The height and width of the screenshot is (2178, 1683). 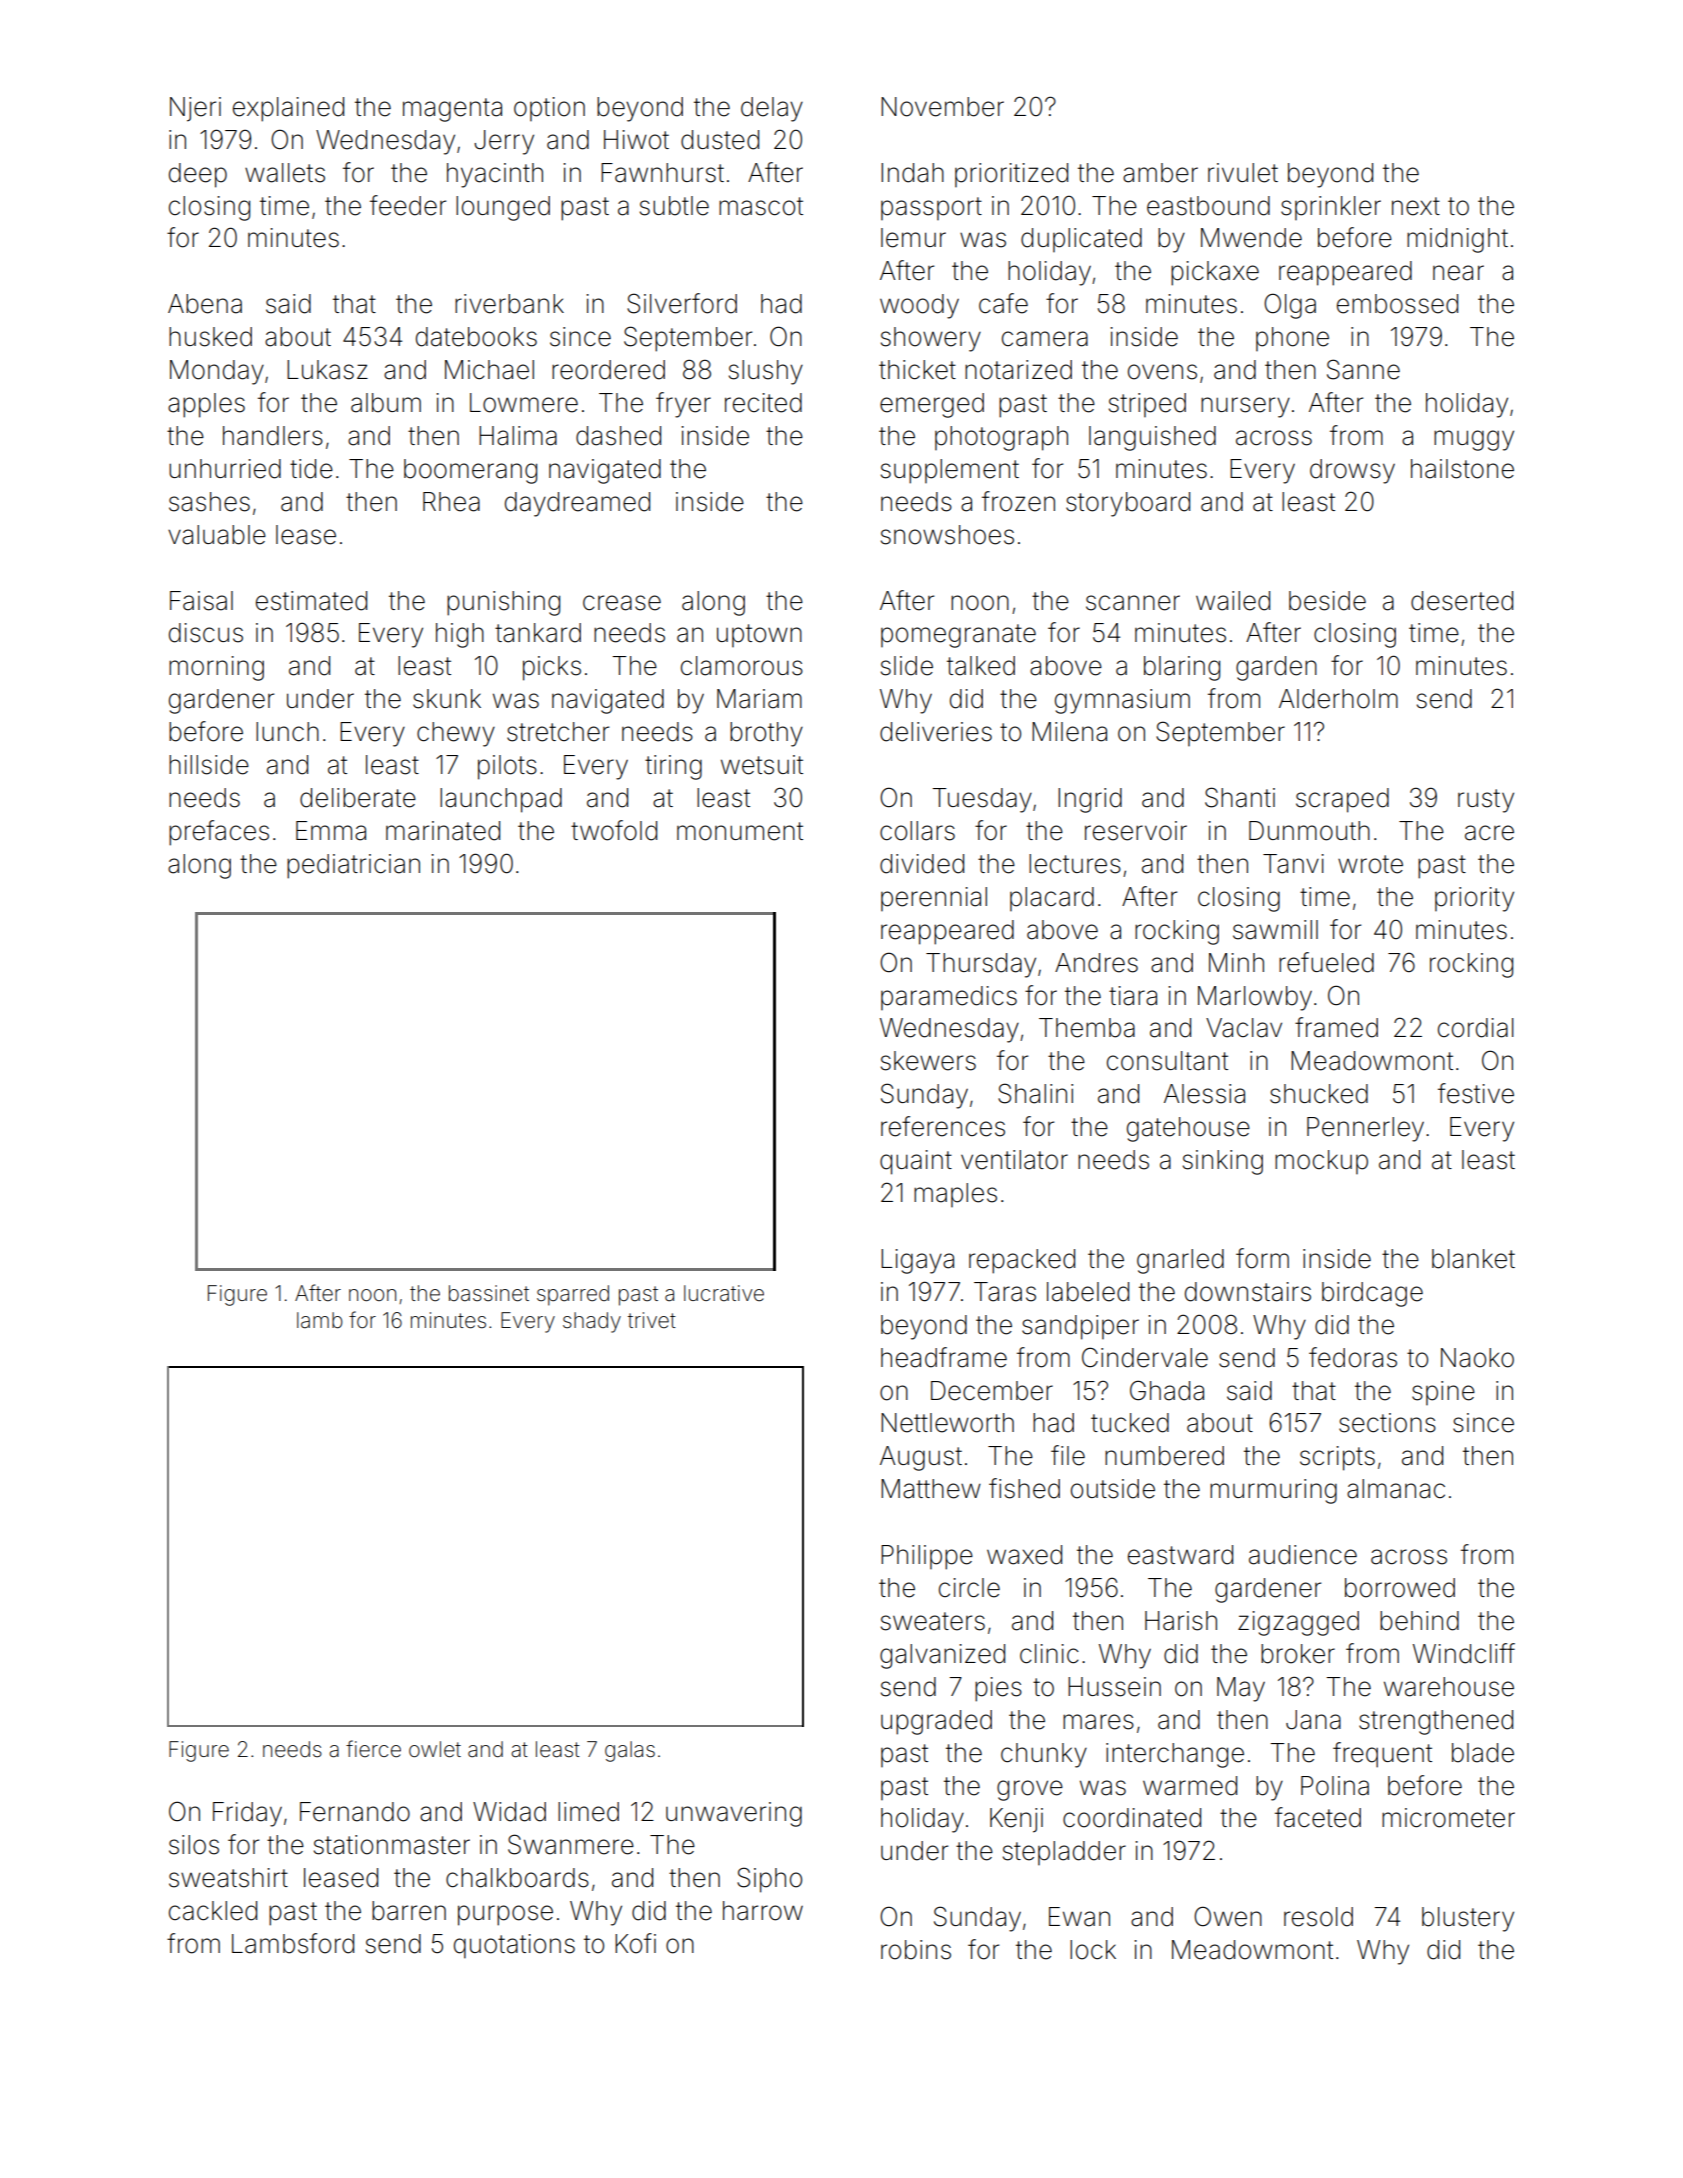 What do you see at coordinates (198, 175) in the screenshot?
I see `deep` at bounding box center [198, 175].
